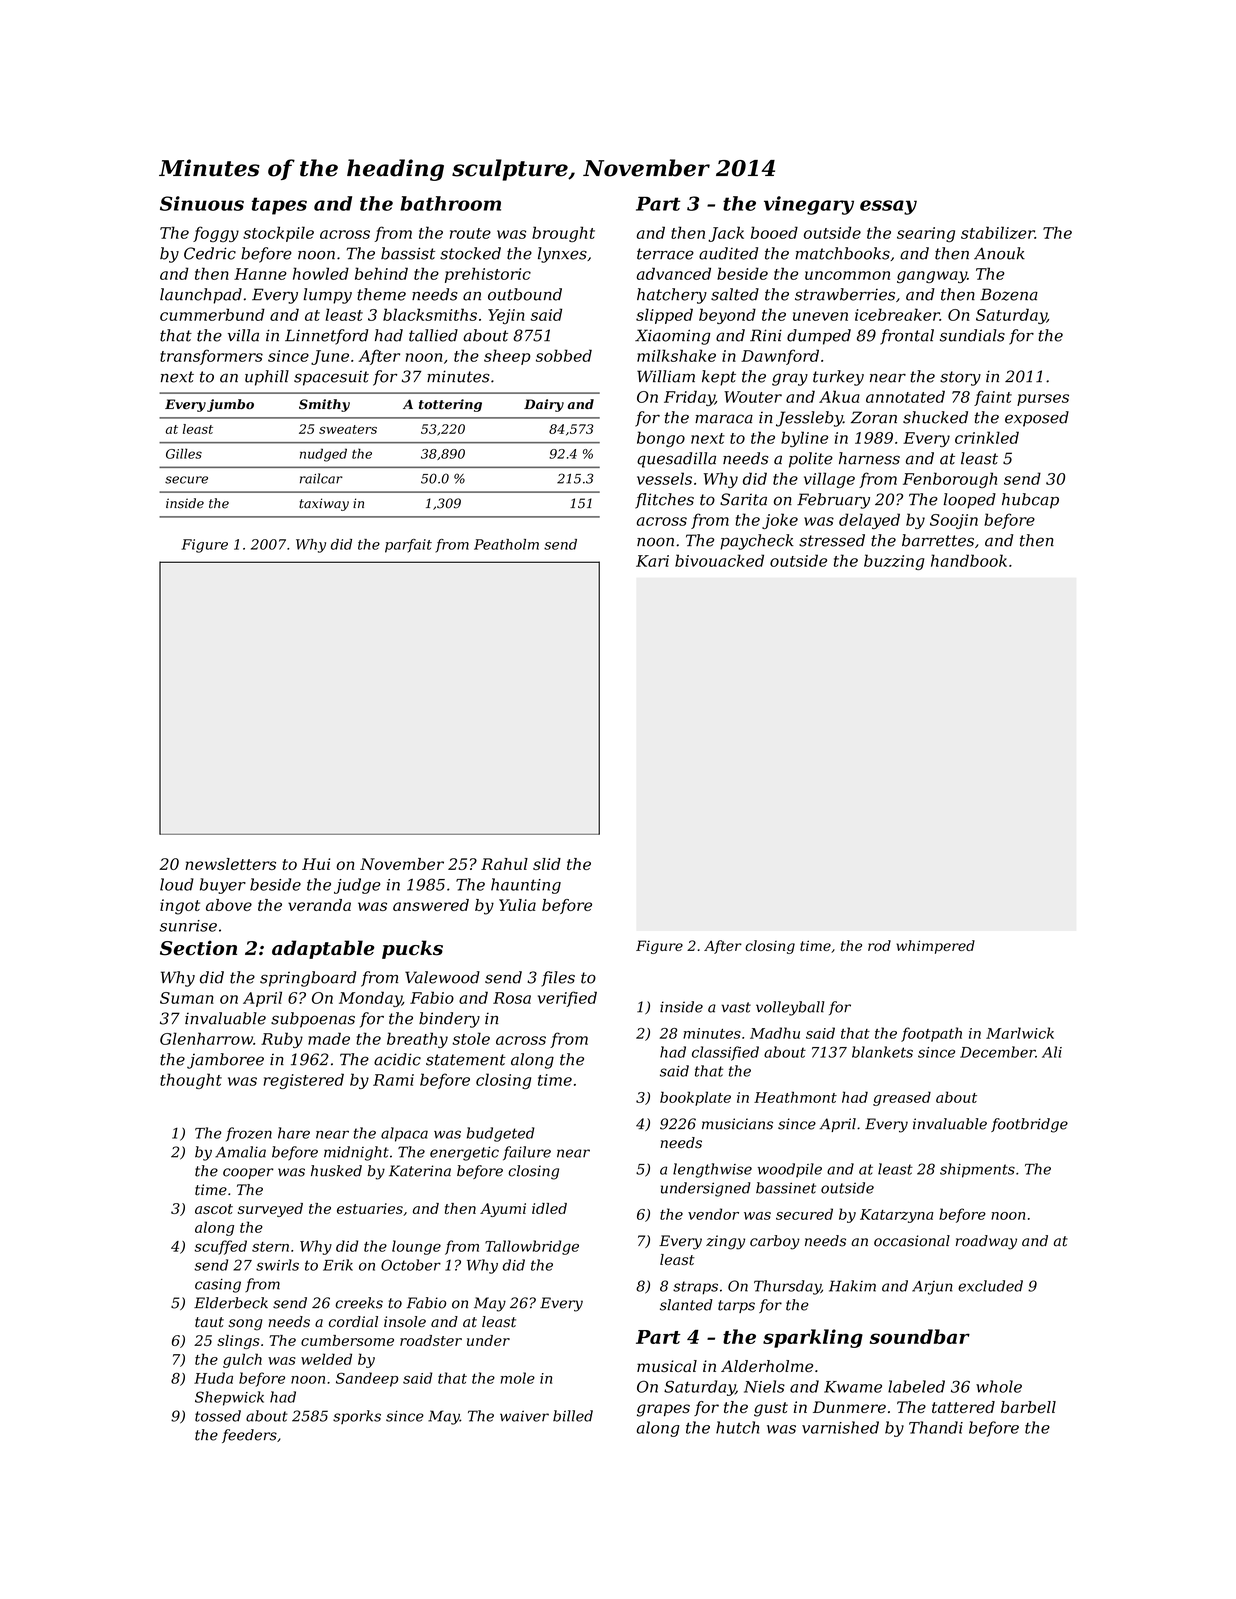 This screenshot has height=1599, width=1236. What do you see at coordinates (416, 1247) in the screenshot?
I see `lounge` at bounding box center [416, 1247].
